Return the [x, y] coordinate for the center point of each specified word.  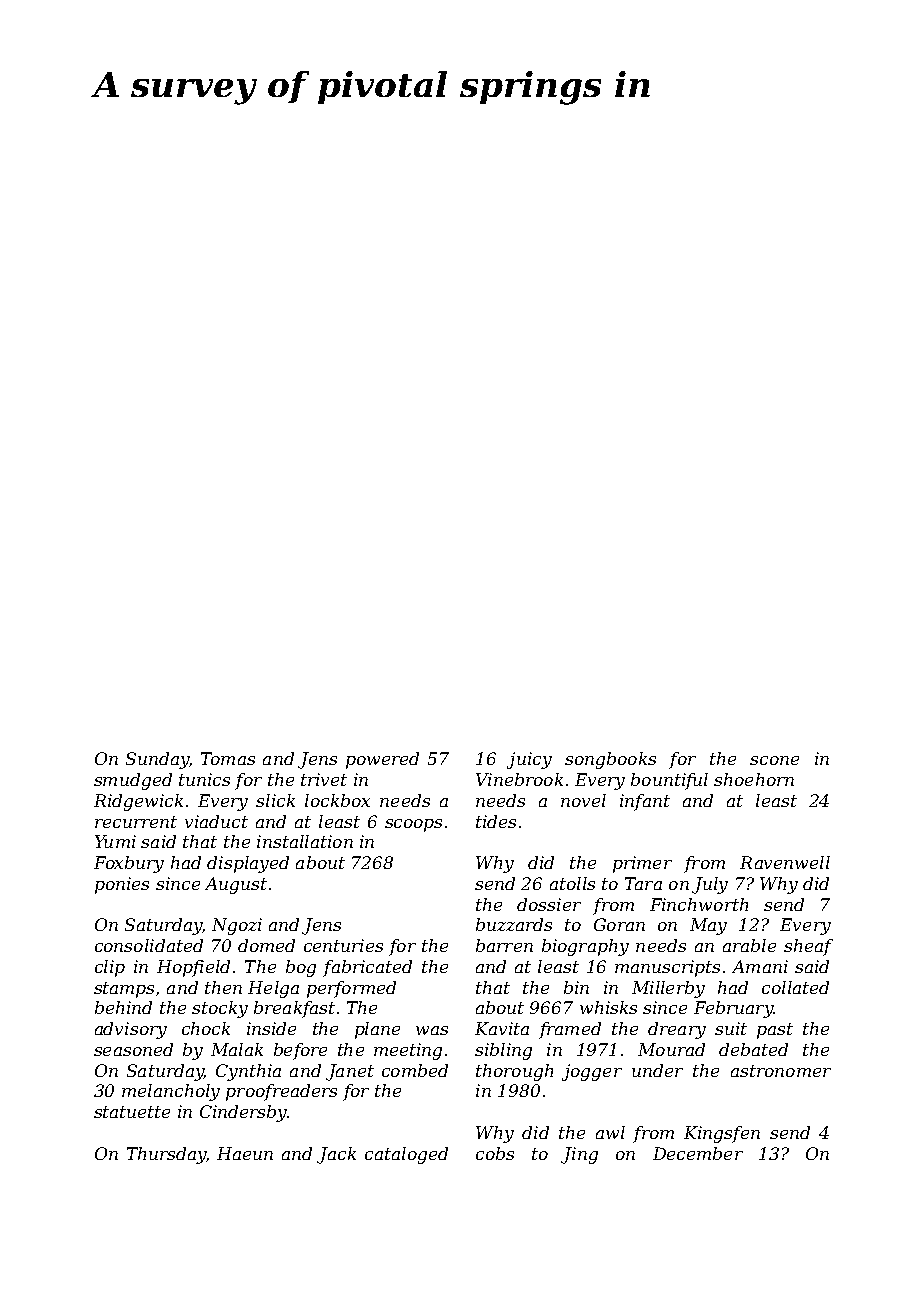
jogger [592, 1072]
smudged [133, 781]
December [698, 1153]
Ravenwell [785, 862]
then [223, 987]
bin [576, 987]
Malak [237, 1049]
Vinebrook [519, 779]
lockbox [337, 800]
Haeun [245, 1153]
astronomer [781, 1071]
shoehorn [754, 779]
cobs [495, 1153]
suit [731, 1028]
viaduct [216, 821]
